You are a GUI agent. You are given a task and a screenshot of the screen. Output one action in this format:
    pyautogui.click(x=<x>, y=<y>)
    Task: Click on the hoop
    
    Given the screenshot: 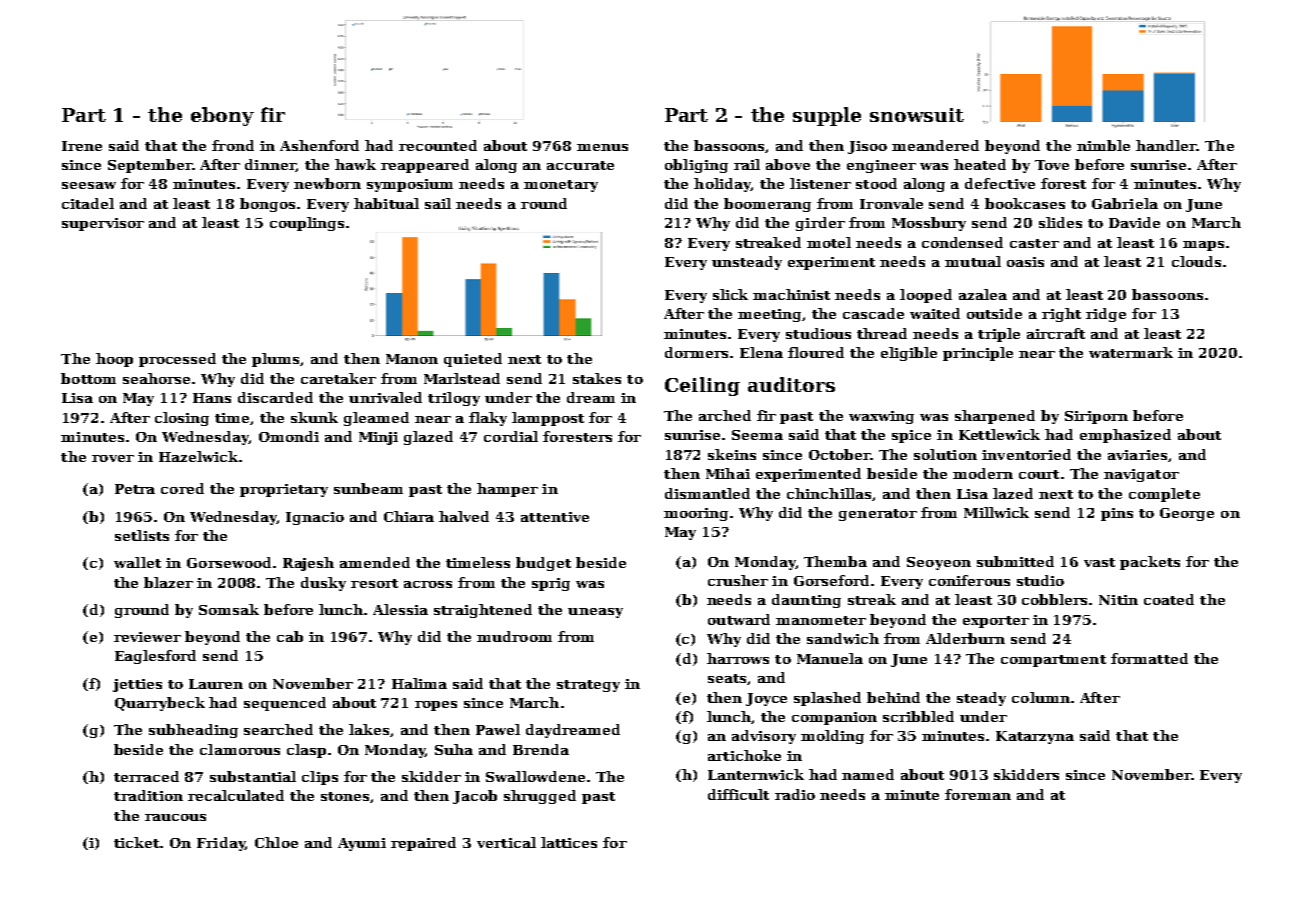 What is the action you would take?
    pyautogui.click(x=114, y=360)
